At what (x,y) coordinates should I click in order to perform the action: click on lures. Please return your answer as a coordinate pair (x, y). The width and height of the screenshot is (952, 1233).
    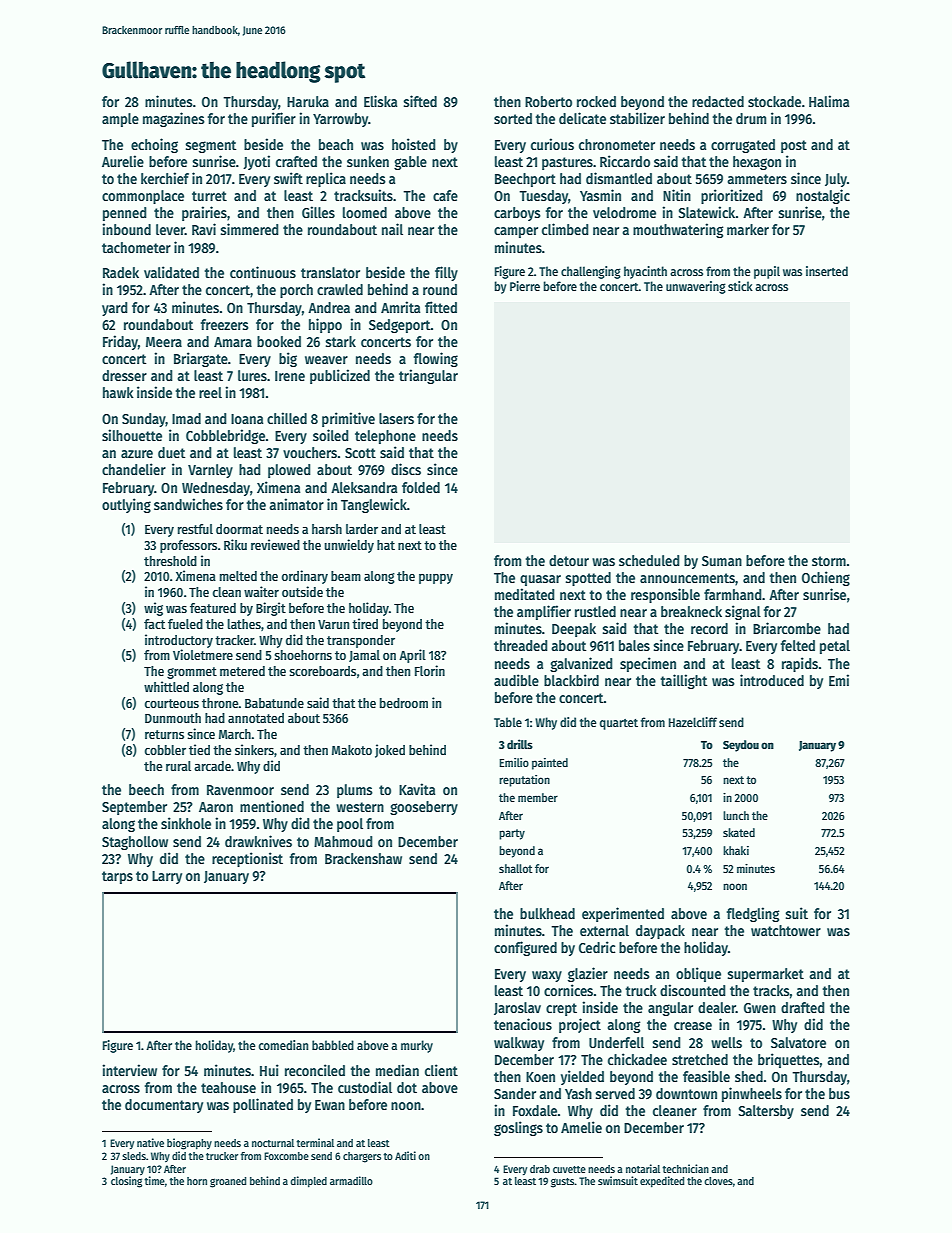
    Looking at the image, I should click on (252, 375).
